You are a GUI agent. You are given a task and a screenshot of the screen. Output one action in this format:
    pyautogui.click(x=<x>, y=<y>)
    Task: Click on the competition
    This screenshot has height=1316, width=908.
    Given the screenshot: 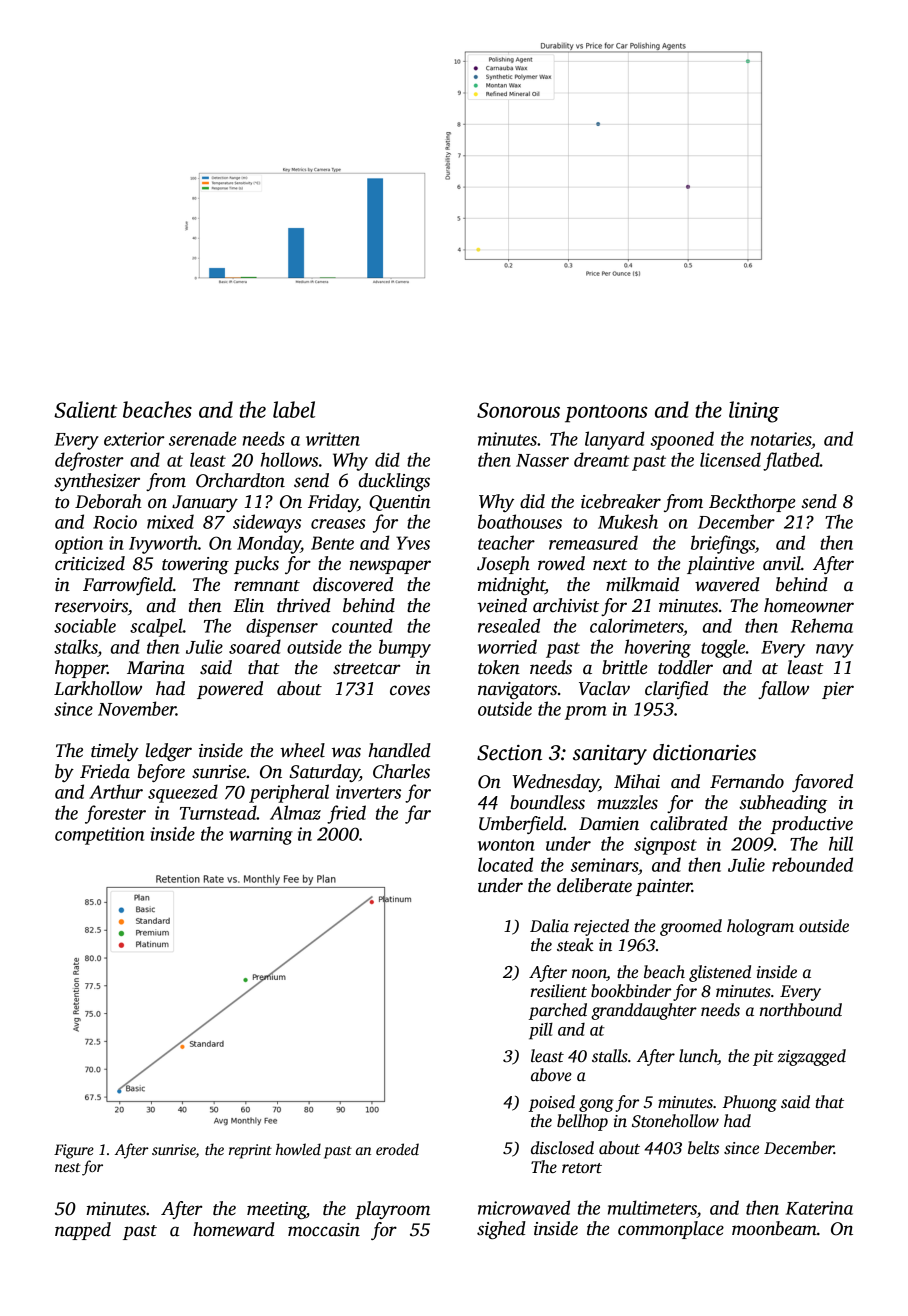 What is the action you would take?
    pyautogui.click(x=99, y=836)
